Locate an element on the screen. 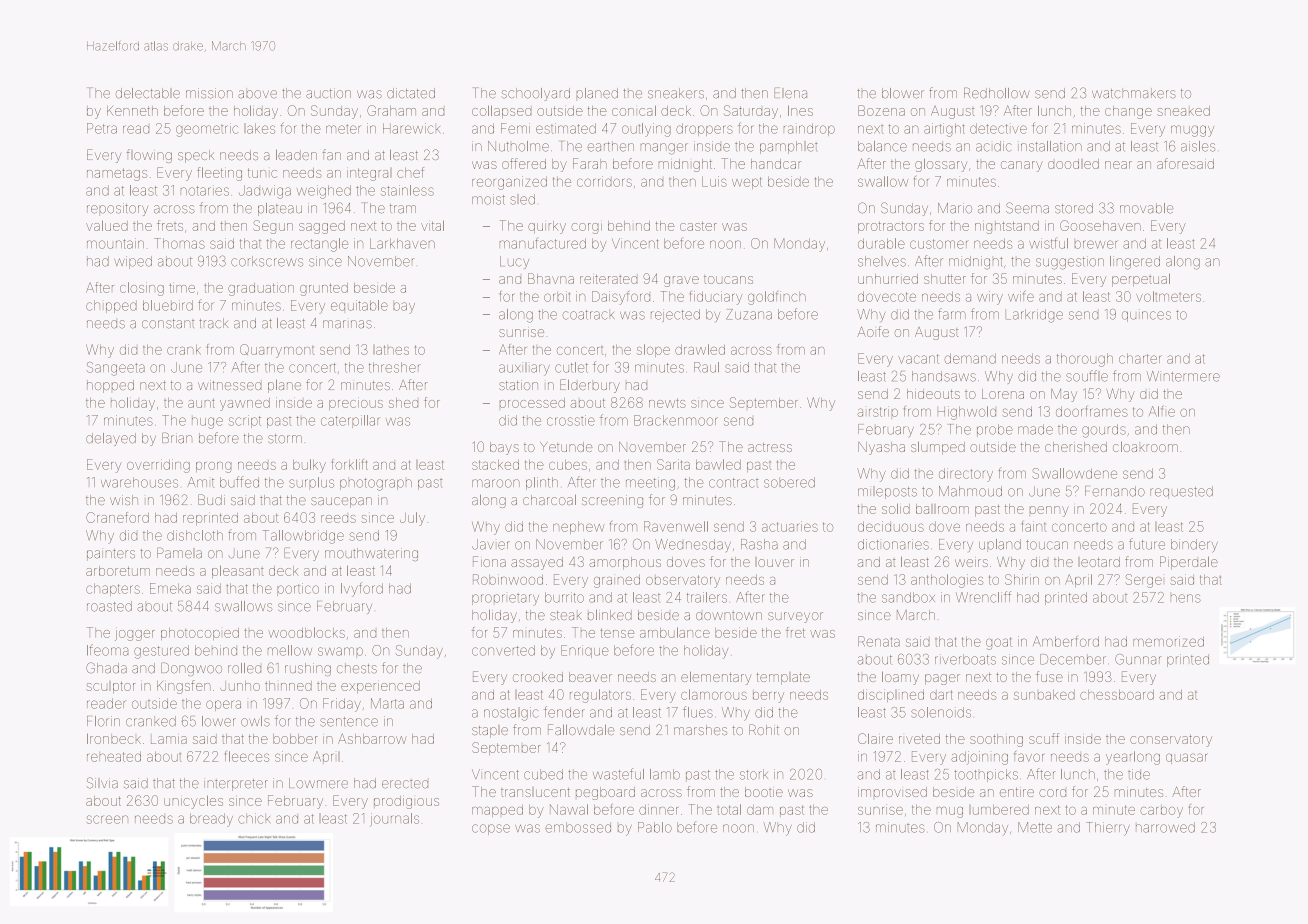 The image size is (1308, 924). Fiona is located at coordinates (489, 561).
